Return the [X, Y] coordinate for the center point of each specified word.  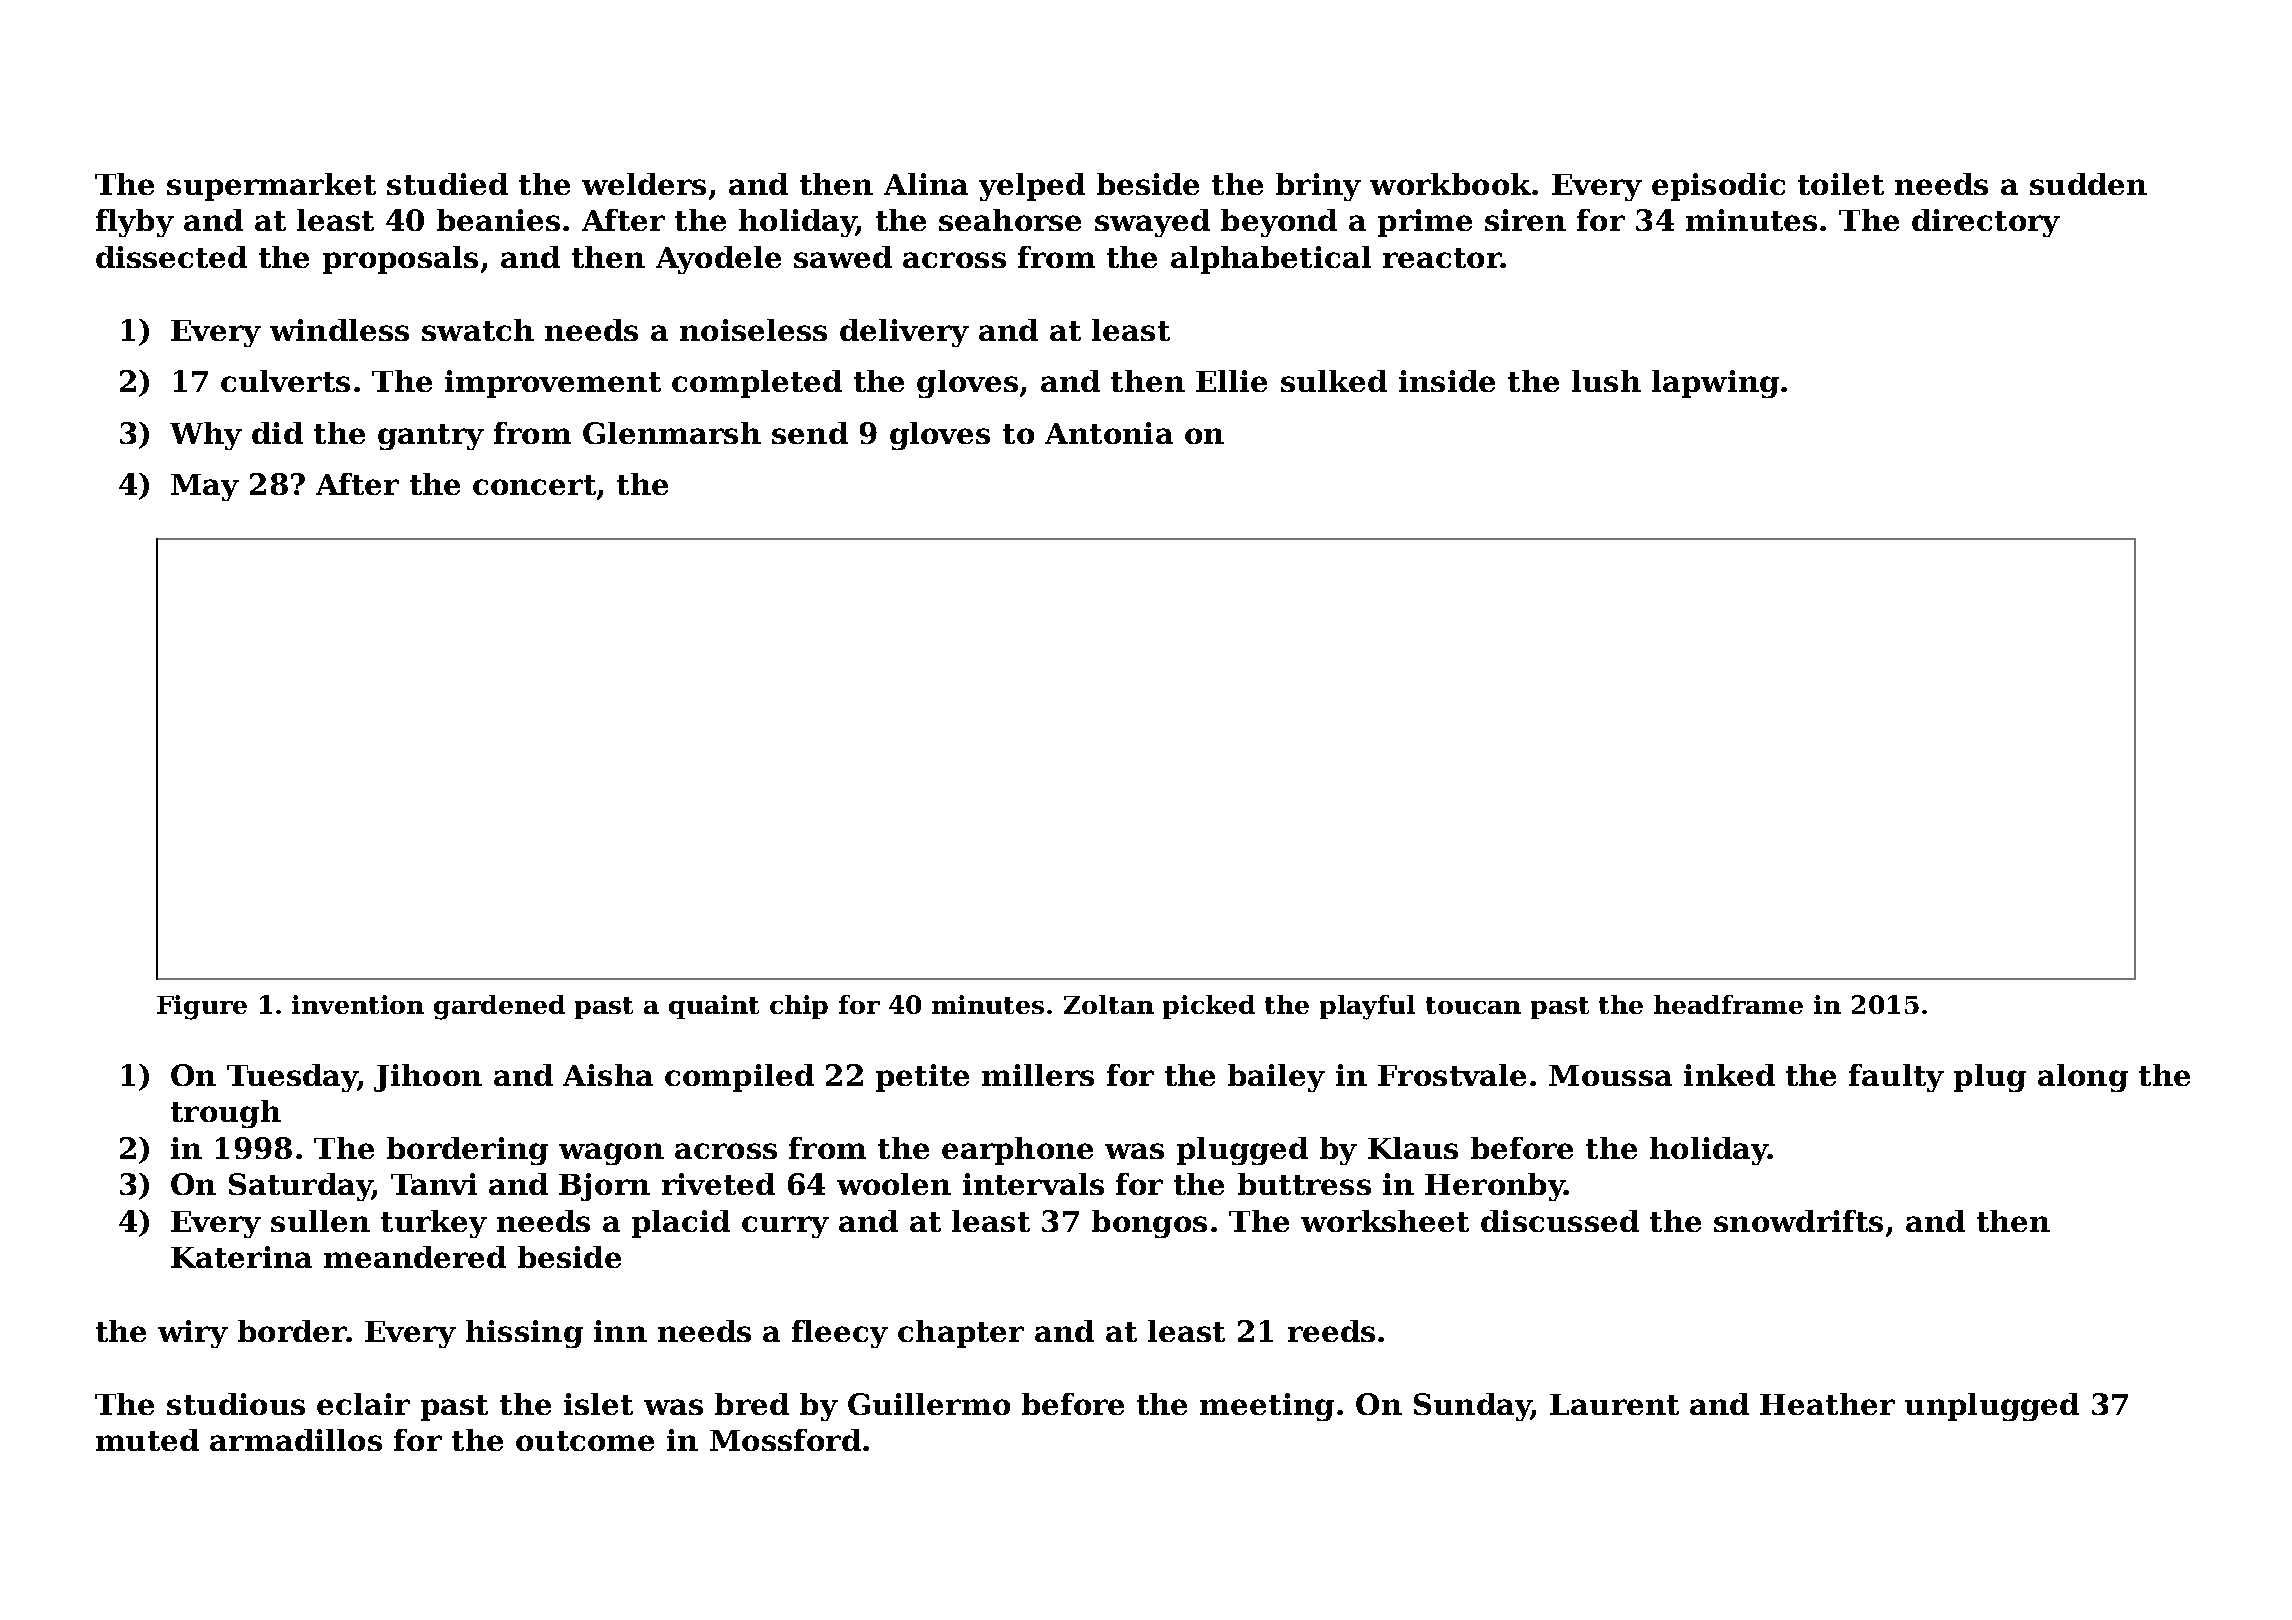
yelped [1032, 187]
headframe [1728, 1004]
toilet [1841, 184]
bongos [1149, 1224]
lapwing [1715, 384]
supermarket [271, 187]
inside [1447, 381]
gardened [499, 1007]
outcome [585, 1441]
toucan [1473, 1005]
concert [534, 485]
